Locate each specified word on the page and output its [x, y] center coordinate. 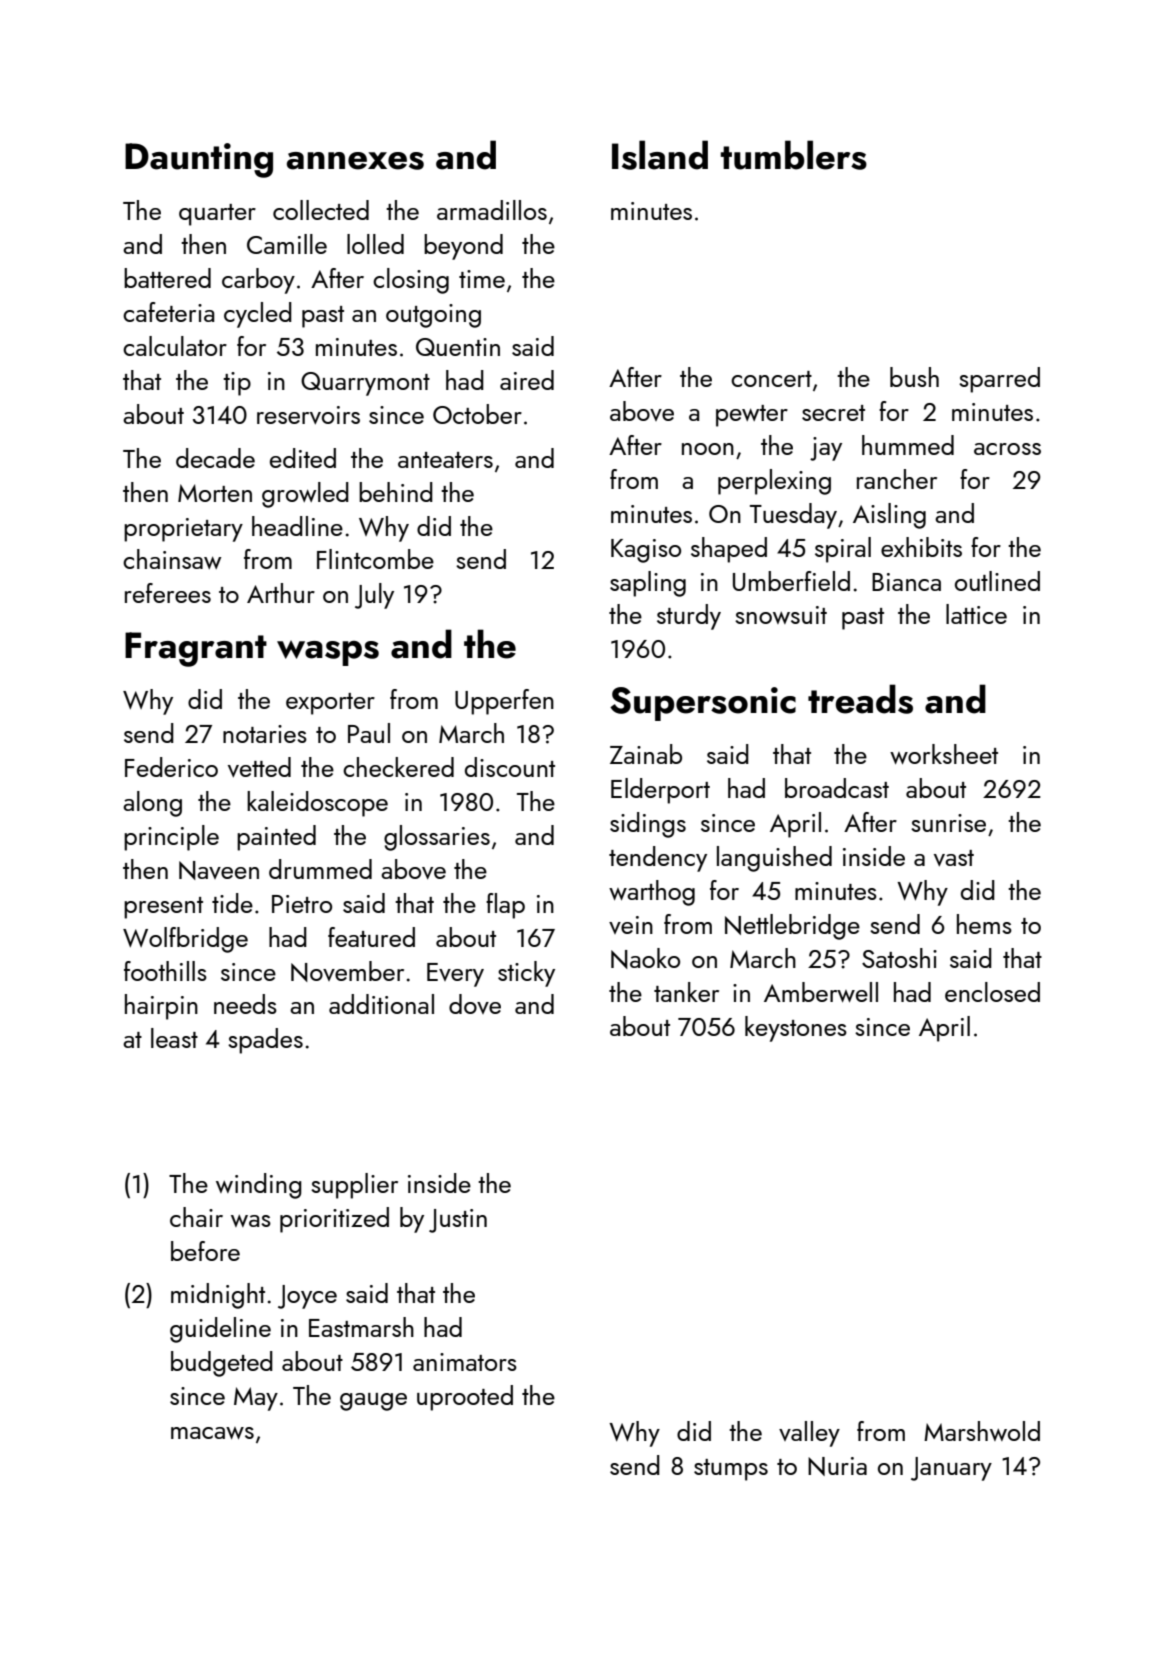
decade [215, 458]
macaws [212, 1433]
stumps [731, 1470]
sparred [999, 380]
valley [809, 1434]
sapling [648, 584]
